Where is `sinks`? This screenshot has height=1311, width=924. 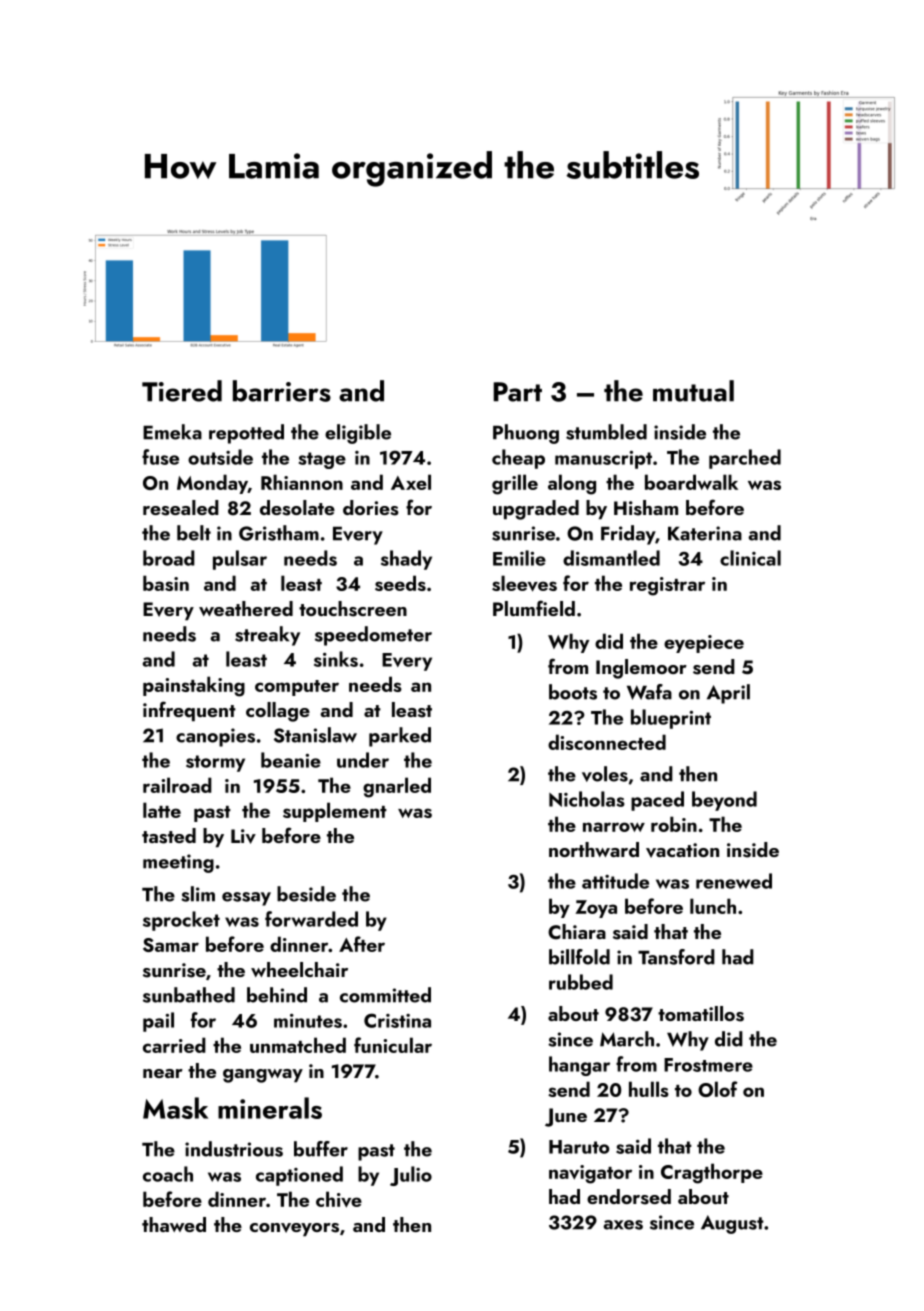 sinks is located at coordinates (336, 659).
